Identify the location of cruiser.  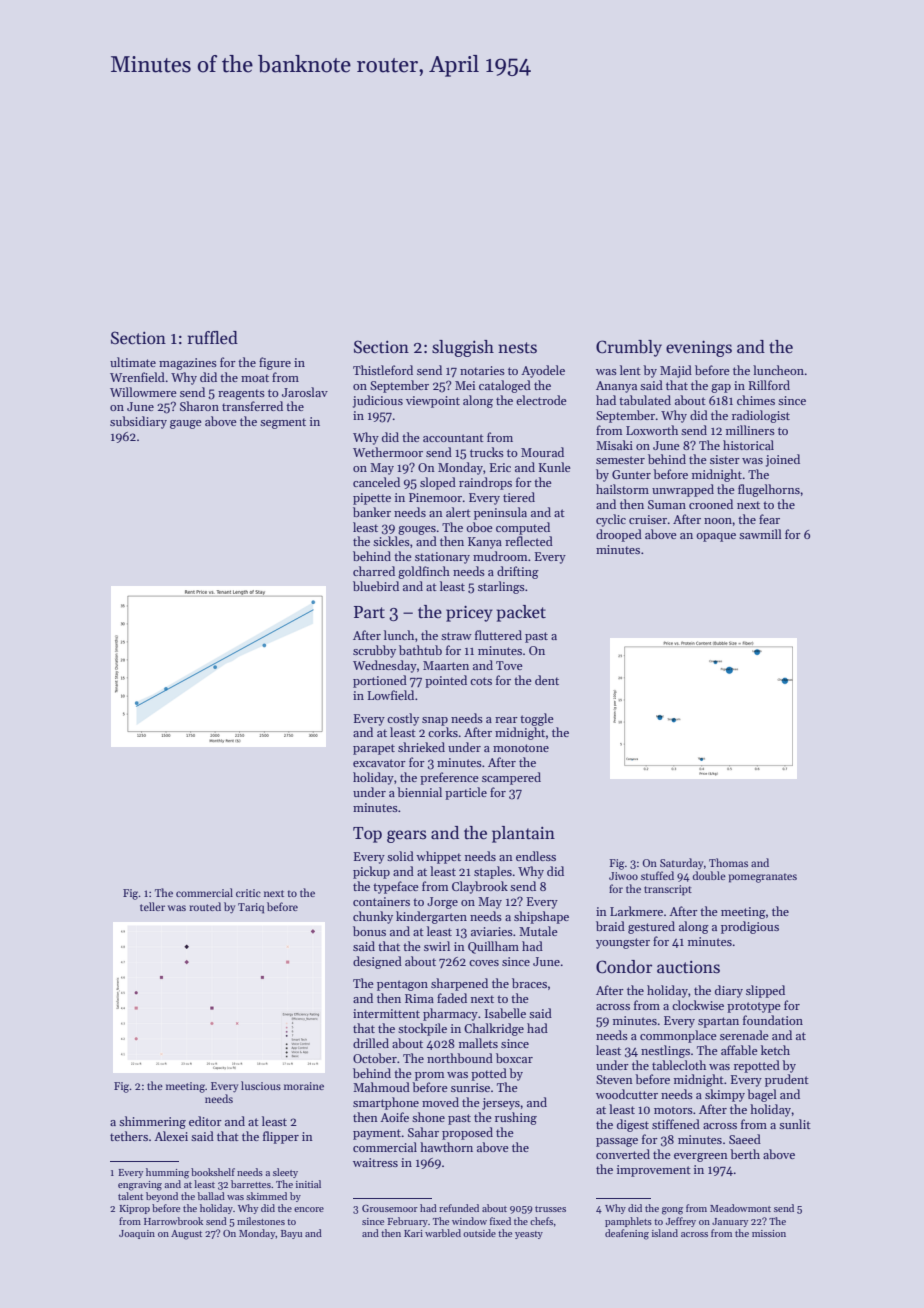
(648, 519).
